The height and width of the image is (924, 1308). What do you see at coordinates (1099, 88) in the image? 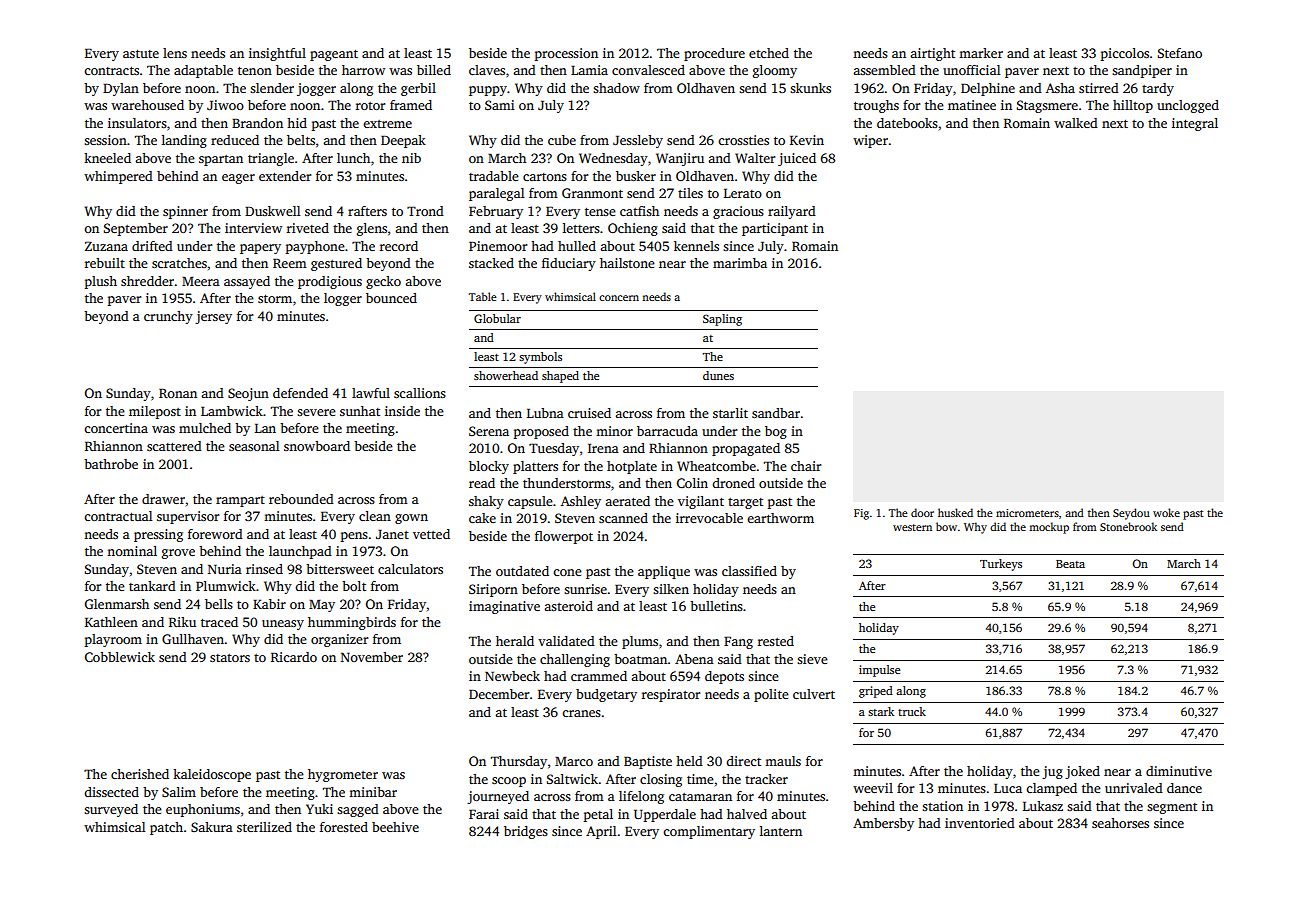
I see `stirred` at bounding box center [1099, 88].
